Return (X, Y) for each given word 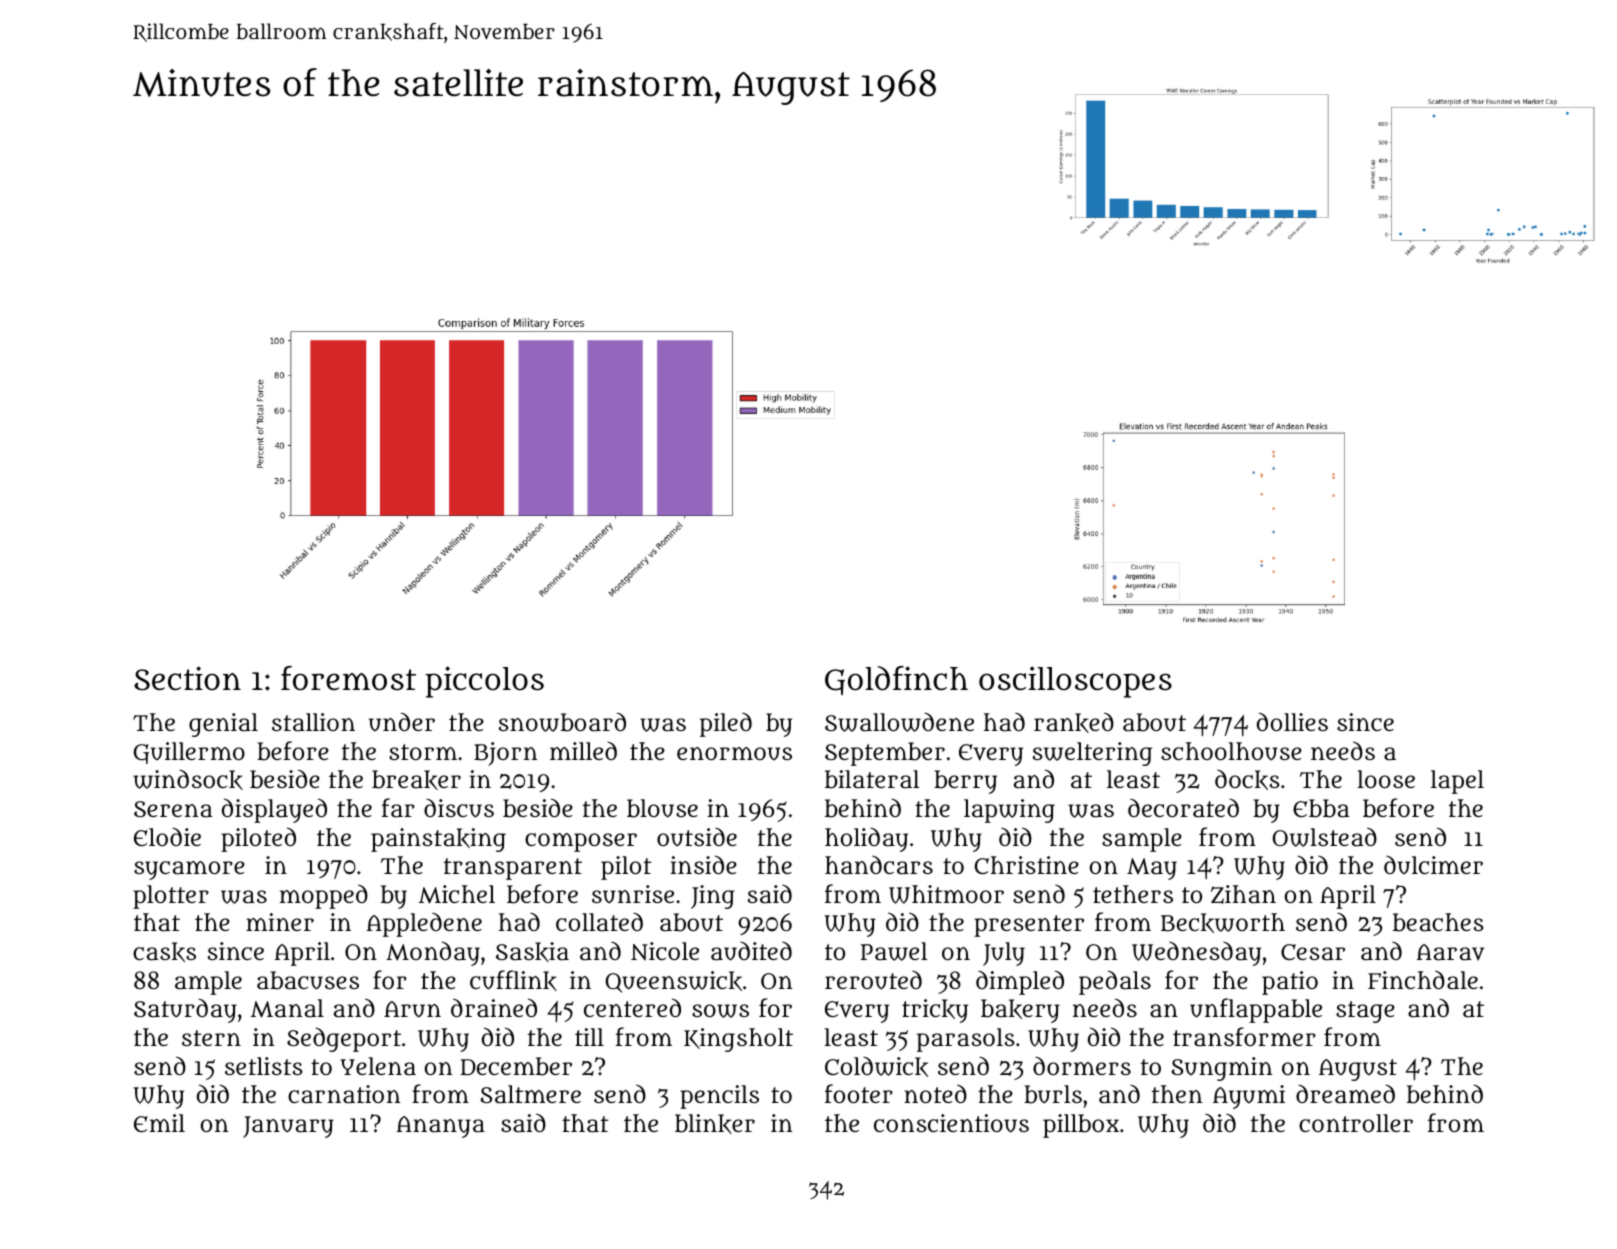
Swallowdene (899, 722)
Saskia (532, 952)
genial (223, 725)
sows (720, 1011)
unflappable (1256, 1010)
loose (1386, 779)
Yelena (378, 1066)
